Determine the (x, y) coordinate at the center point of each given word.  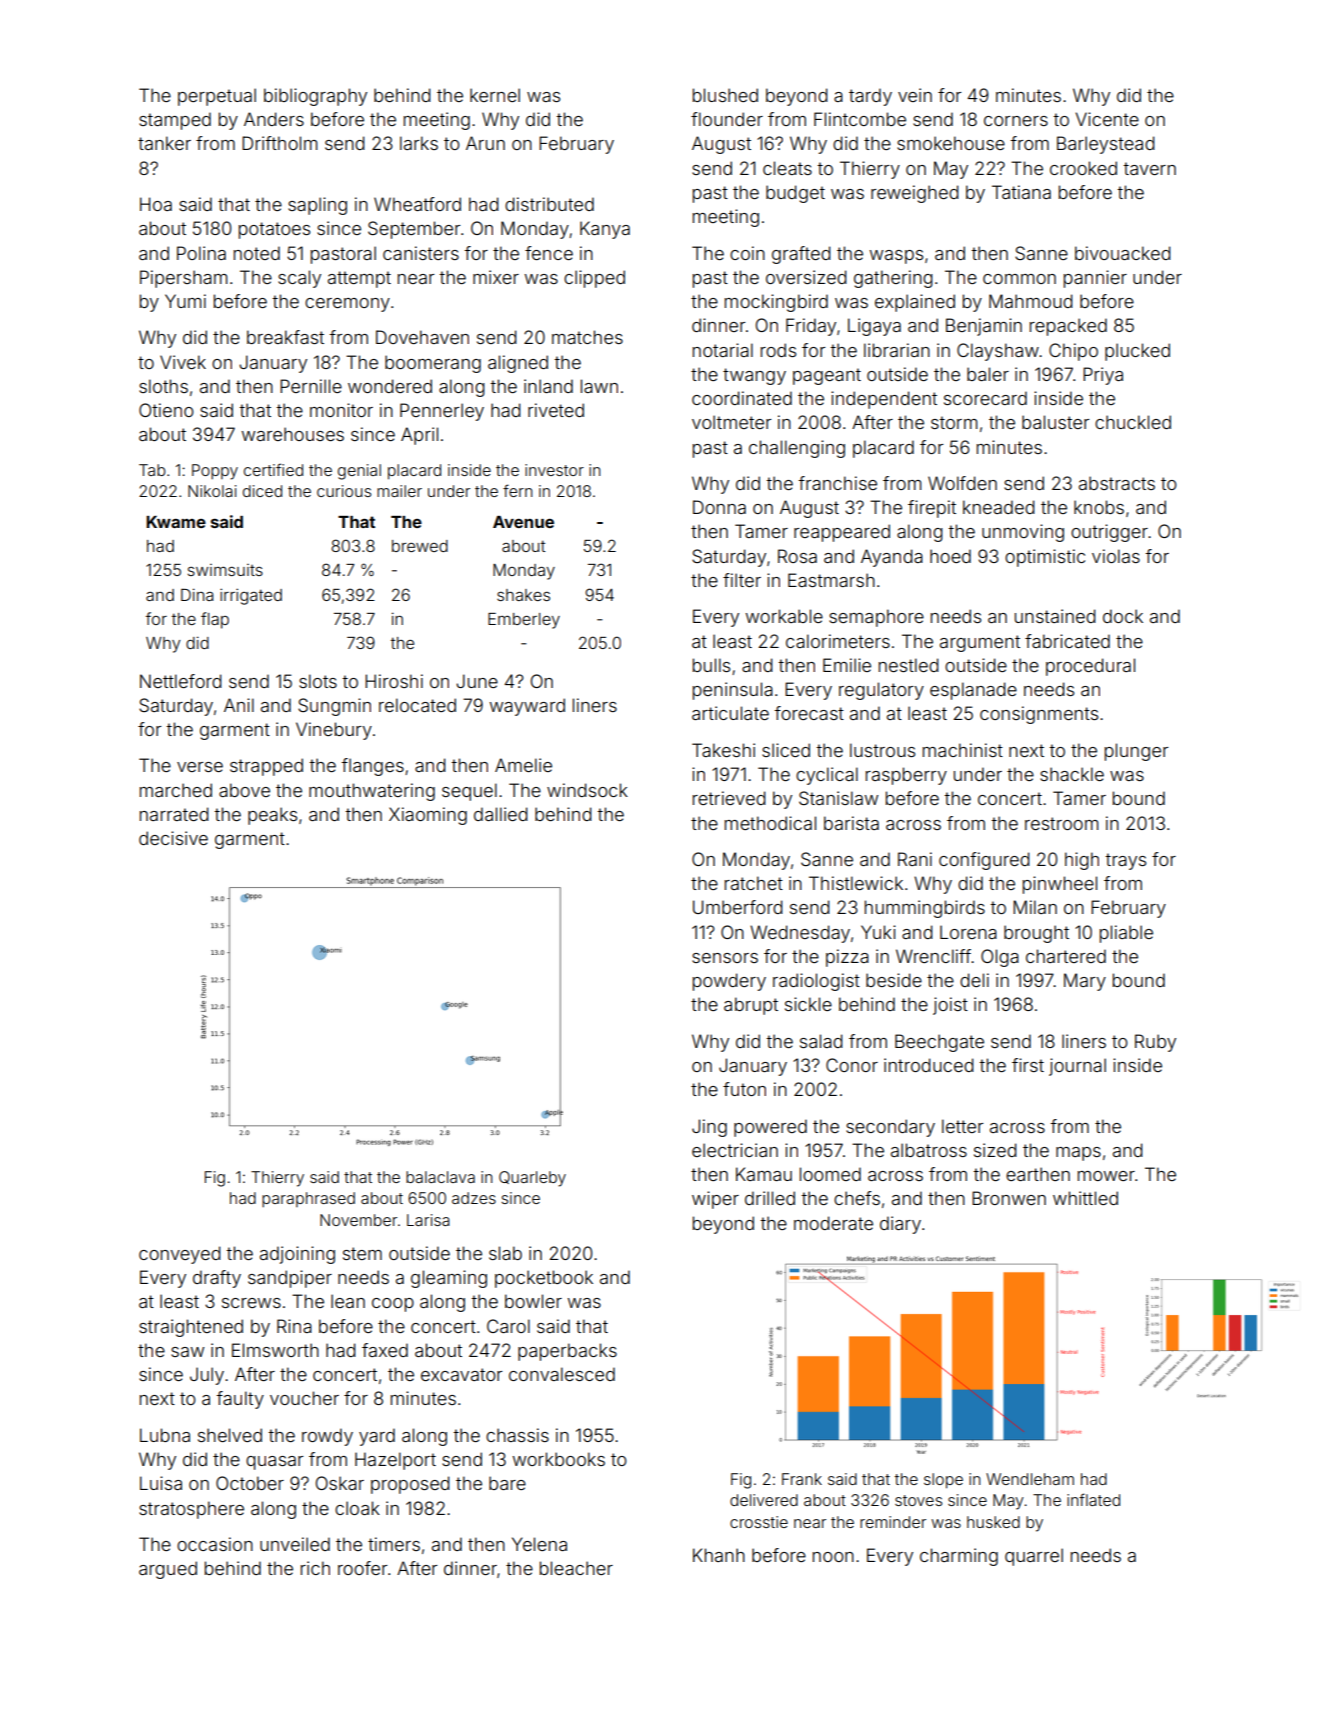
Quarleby (532, 1179)
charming (959, 1557)
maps (1078, 1154)
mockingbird (776, 303)
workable (784, 616)
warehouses (293, 434)
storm (954, 422)
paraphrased (308, 1199)
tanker (164, 143)
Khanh (719, 1555)
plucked (1137, 352)
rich (315, 1568)
